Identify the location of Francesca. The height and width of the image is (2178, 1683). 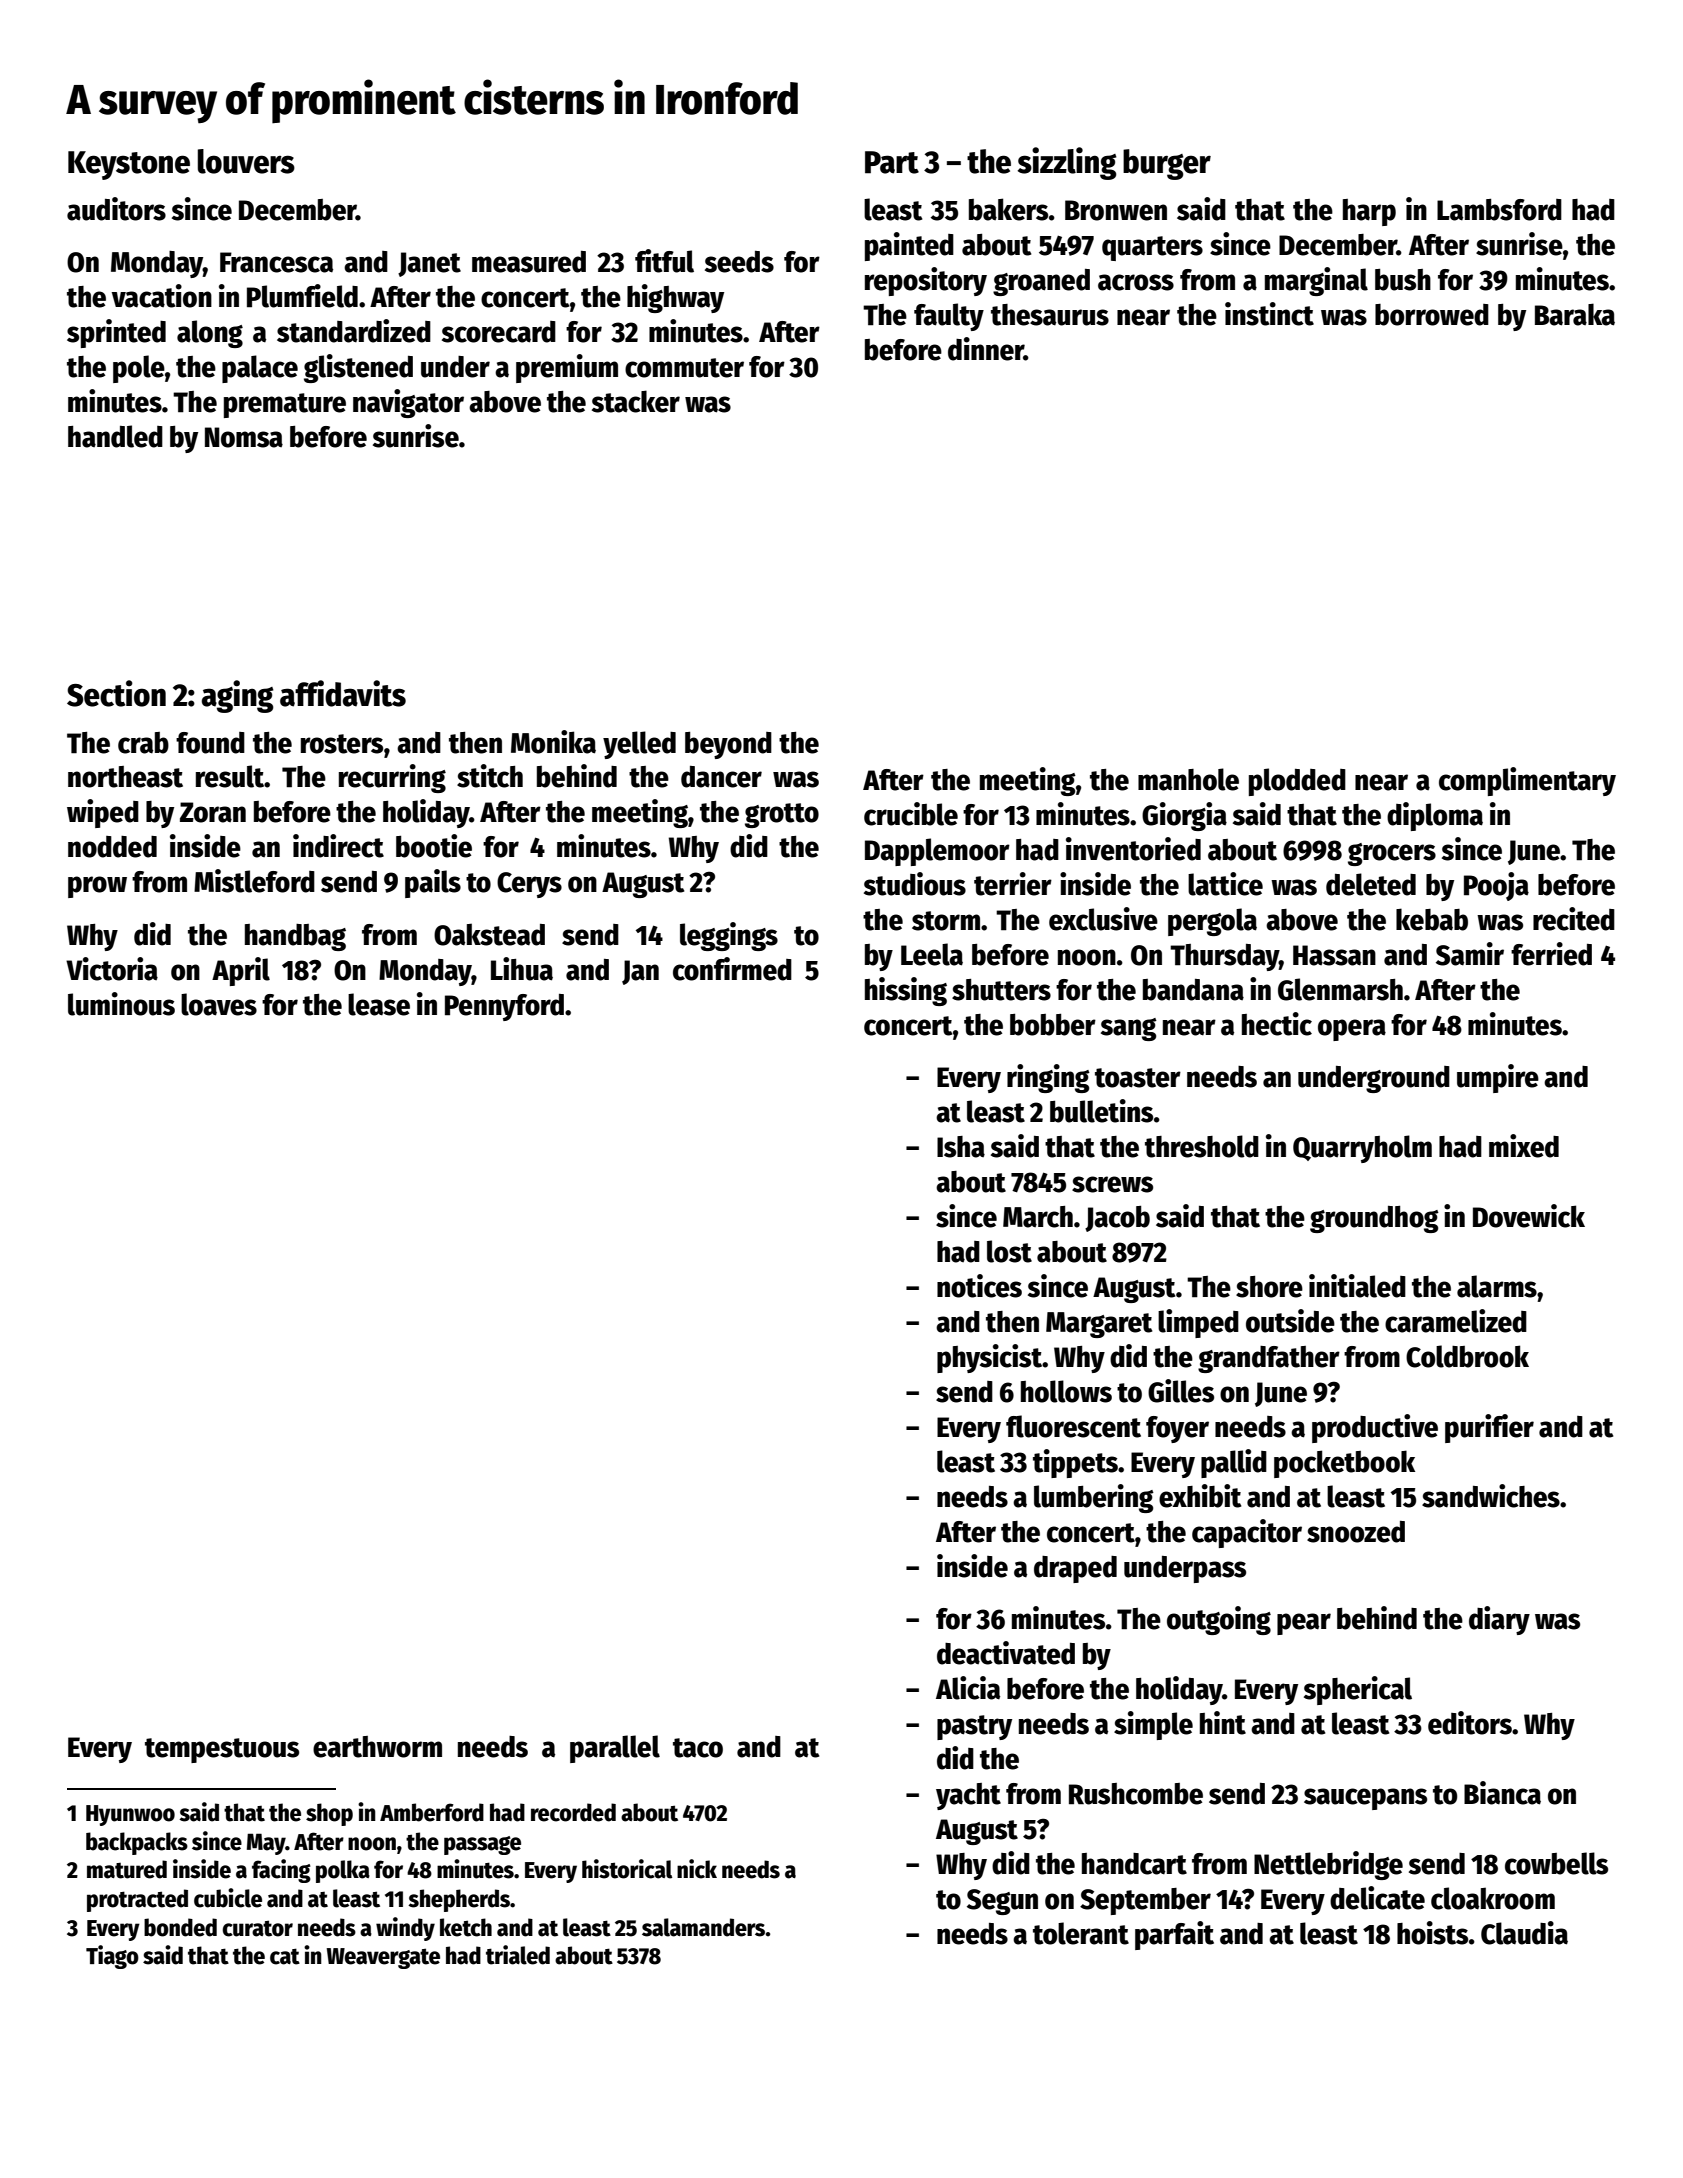
(276, 262).
